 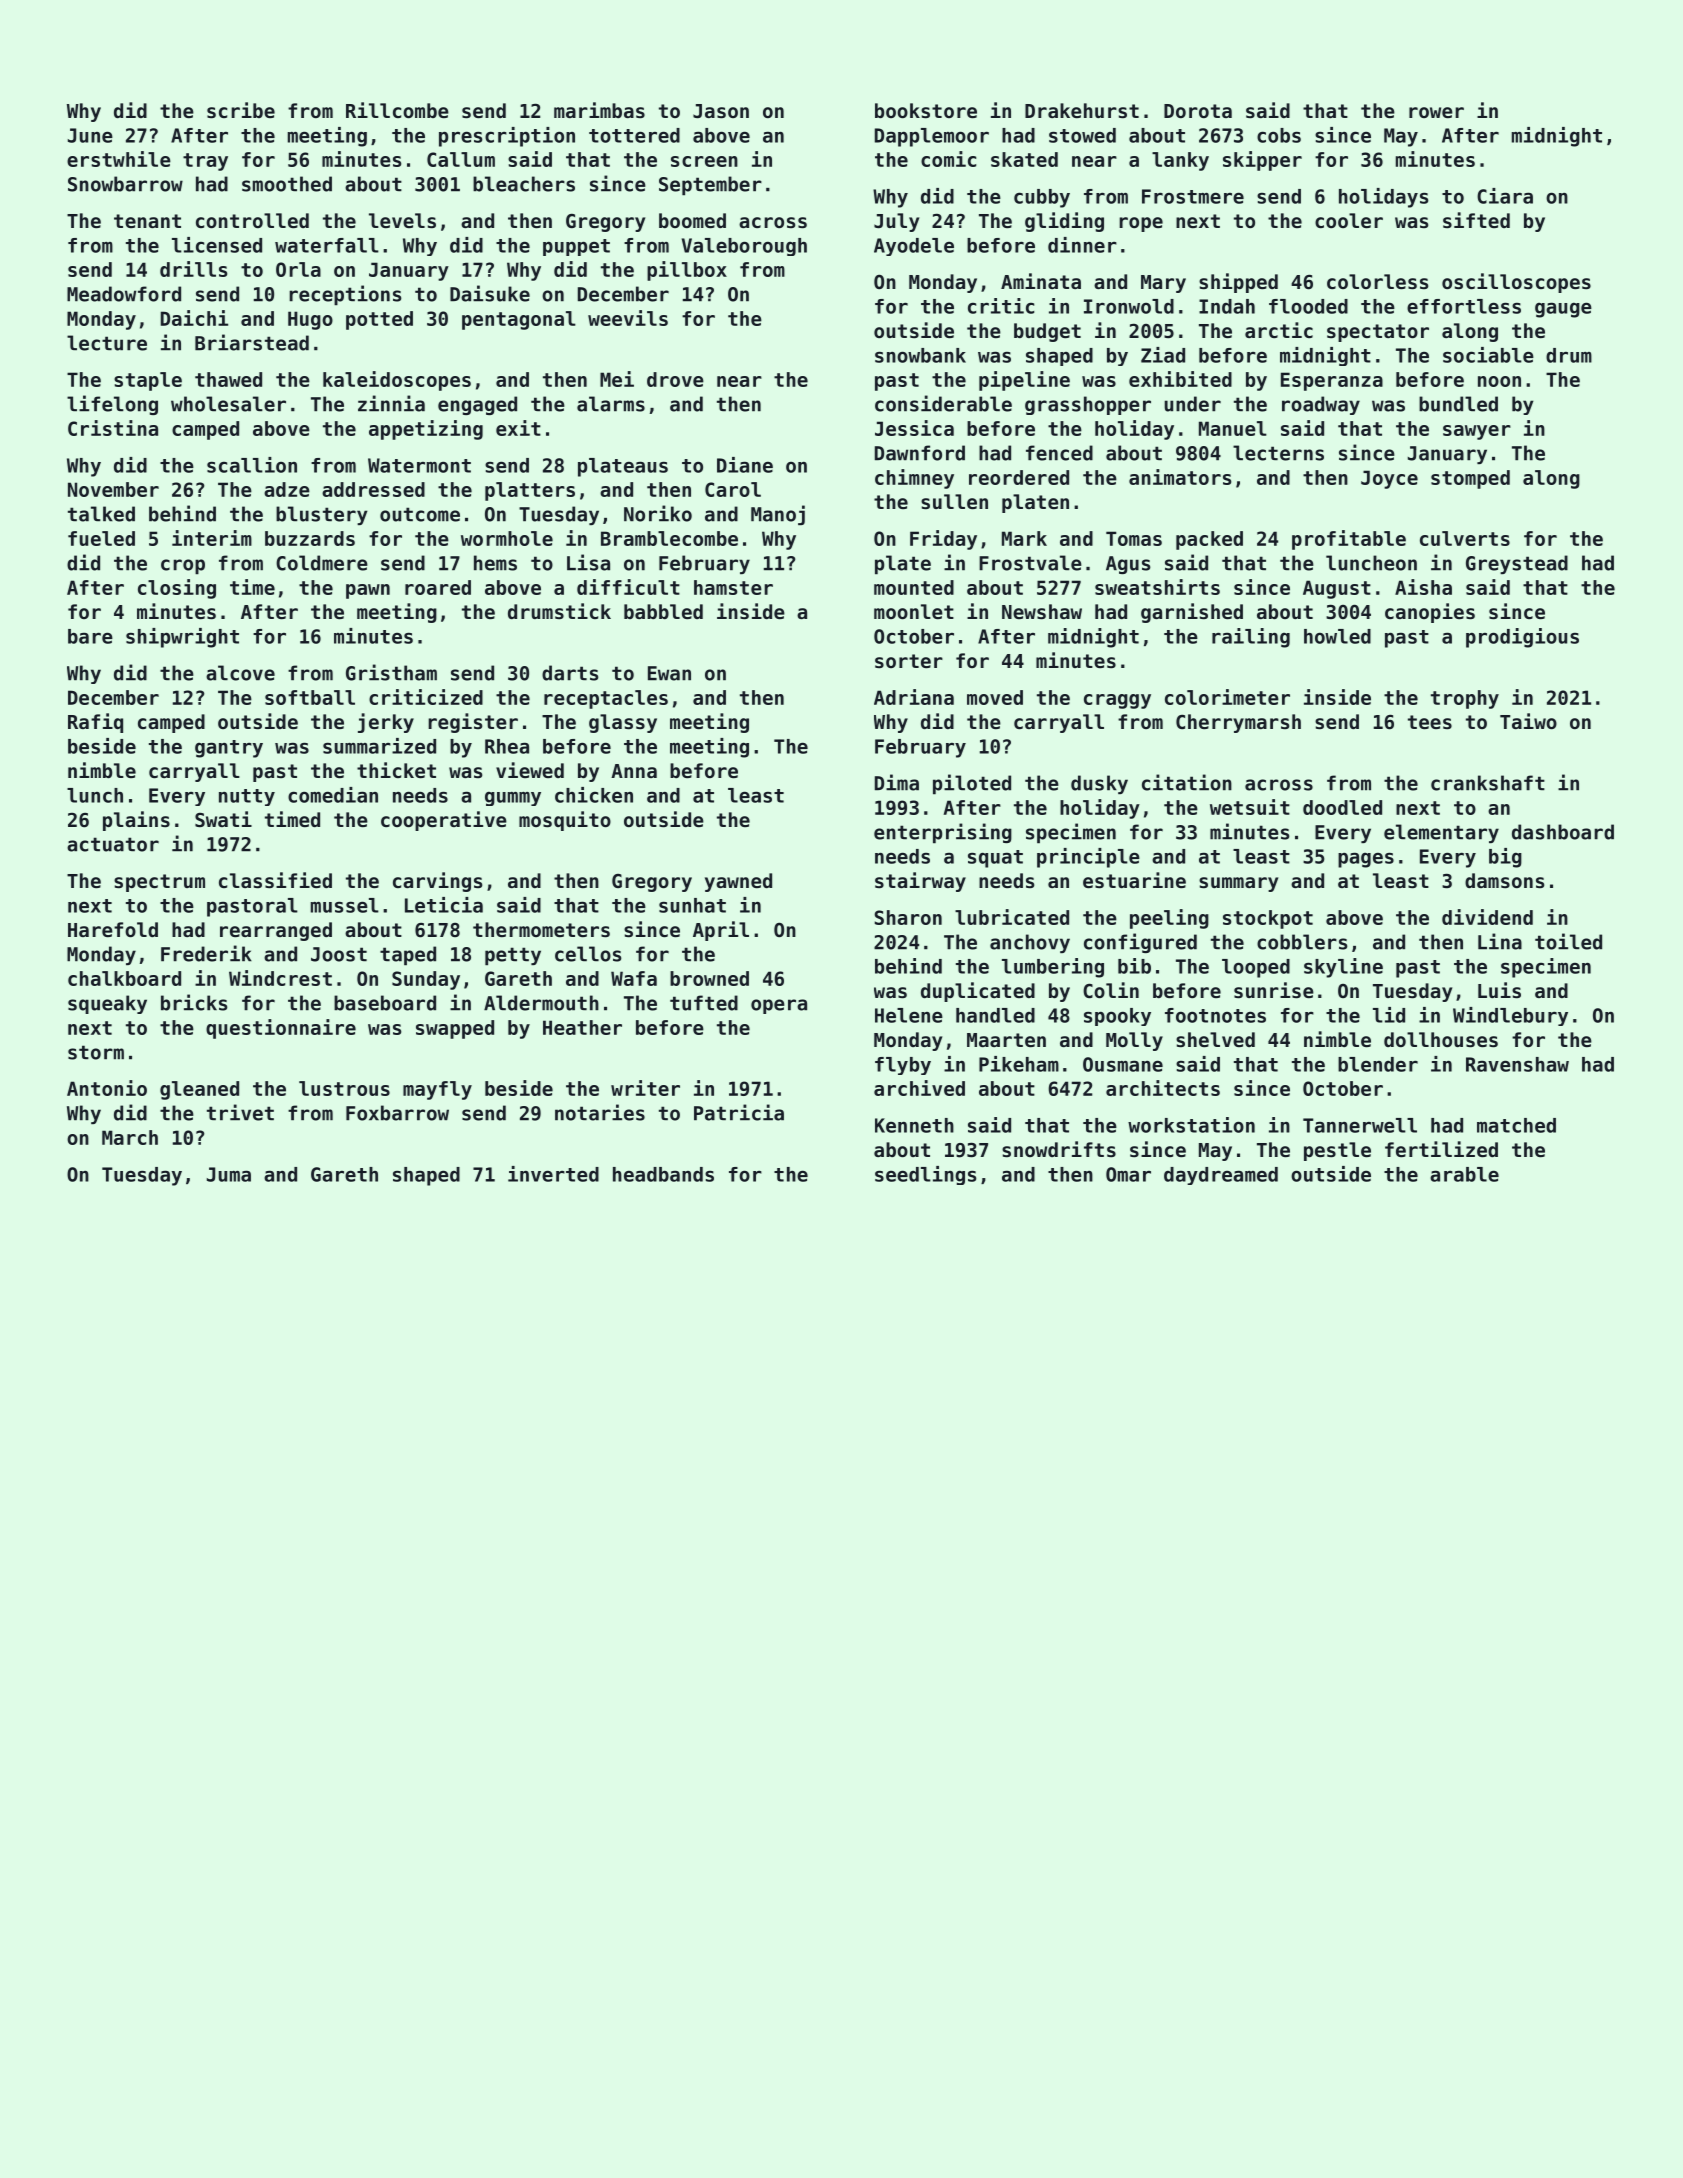 What do you see at coordinates (229, 1174) in the image?
I see `Juma` at bounding box center [229, 1174].
